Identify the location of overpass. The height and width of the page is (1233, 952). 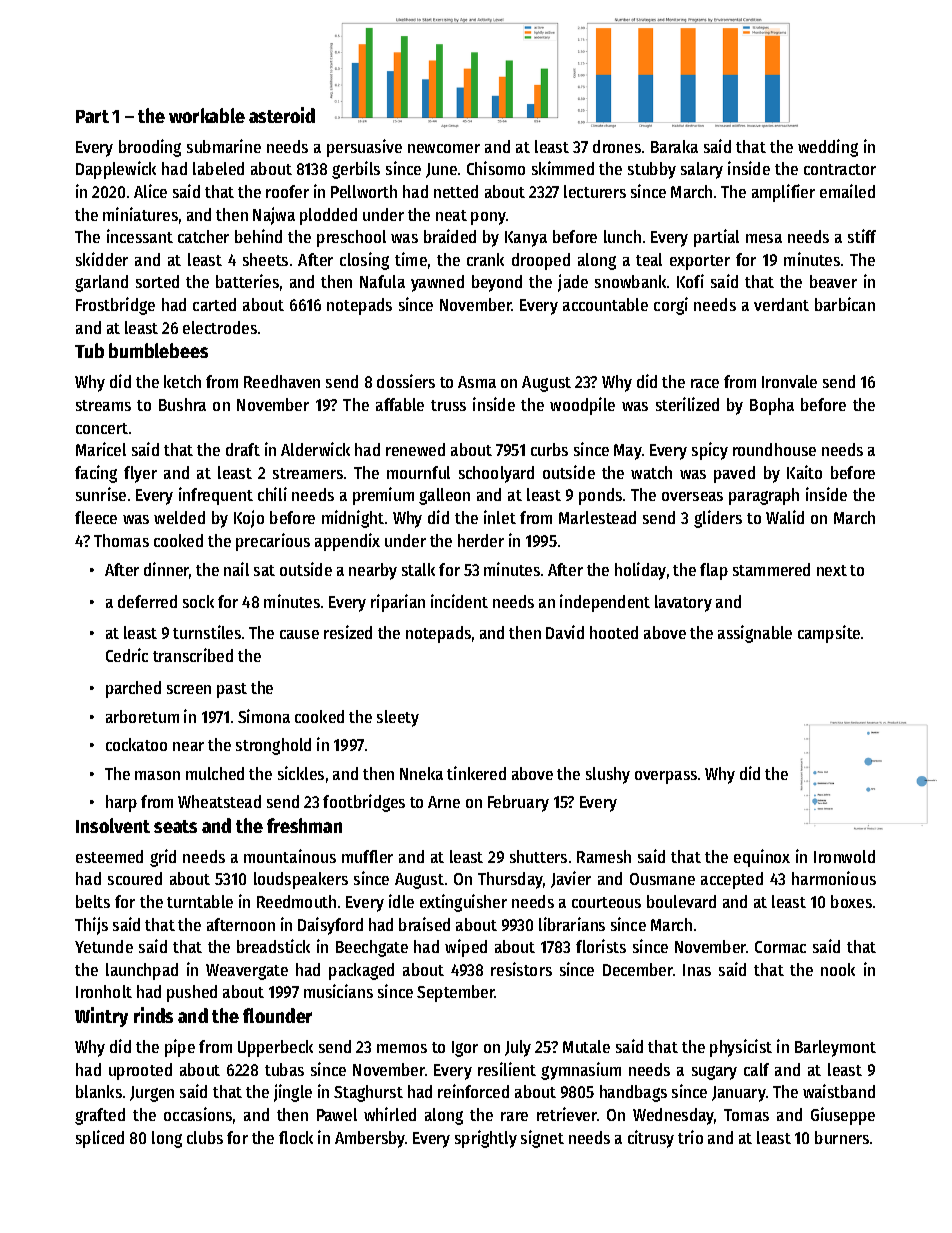
(666, 777).
